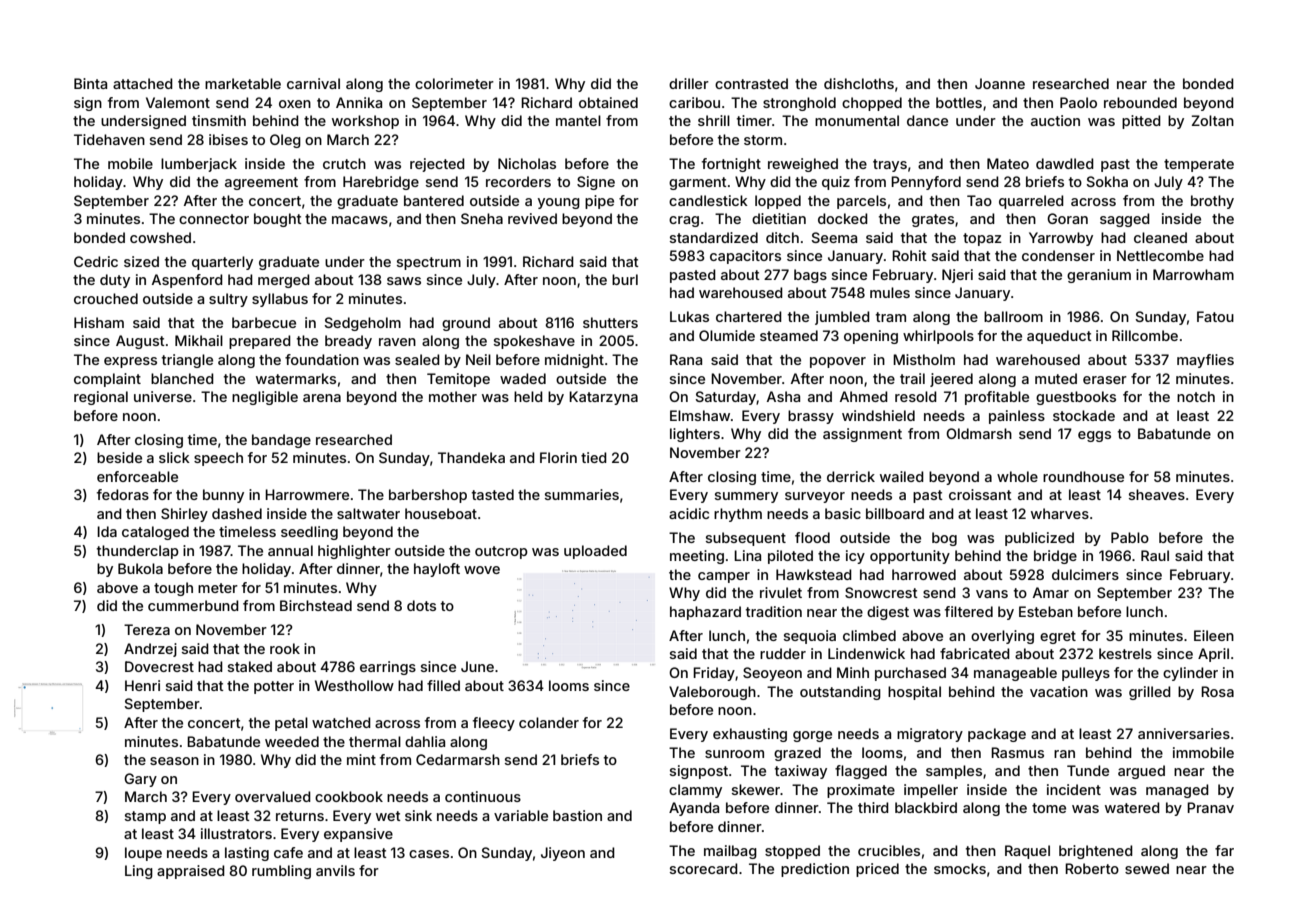  What do you see at coordinates (751, 83) in the image?
I see `contrasted` at bounding box center [751, 83].
